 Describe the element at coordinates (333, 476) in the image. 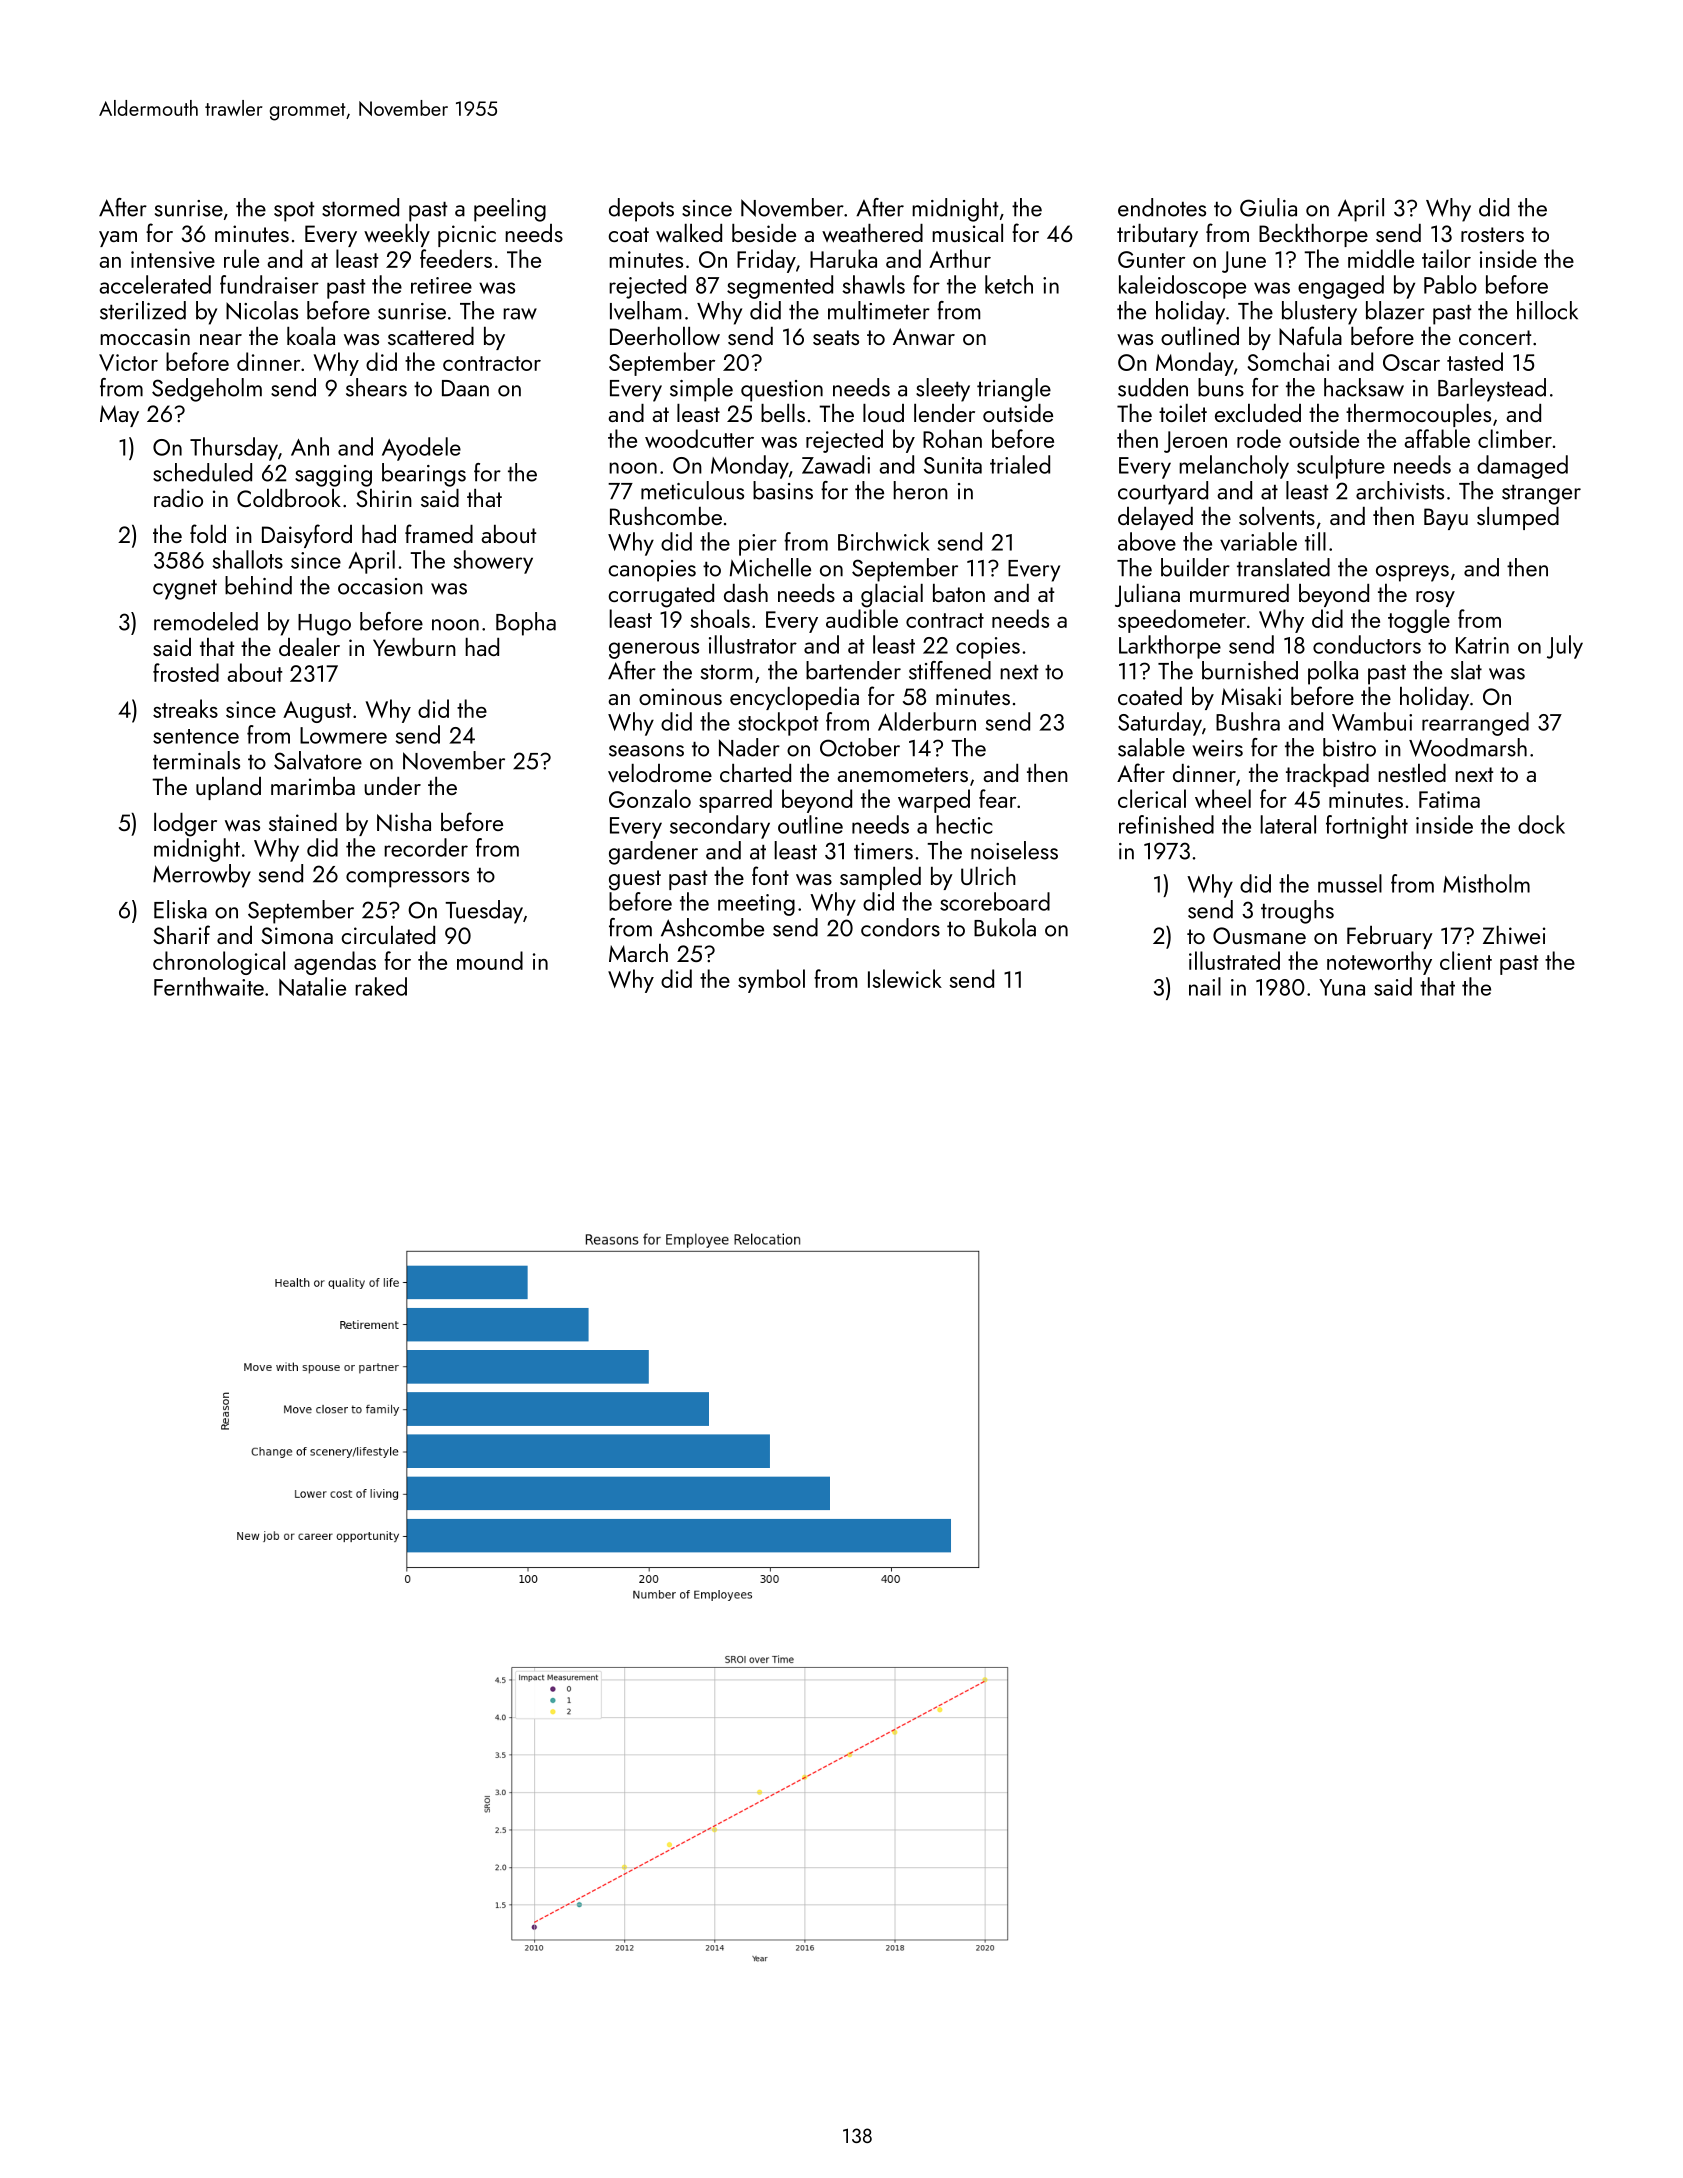

I see `sagging` at that location.
